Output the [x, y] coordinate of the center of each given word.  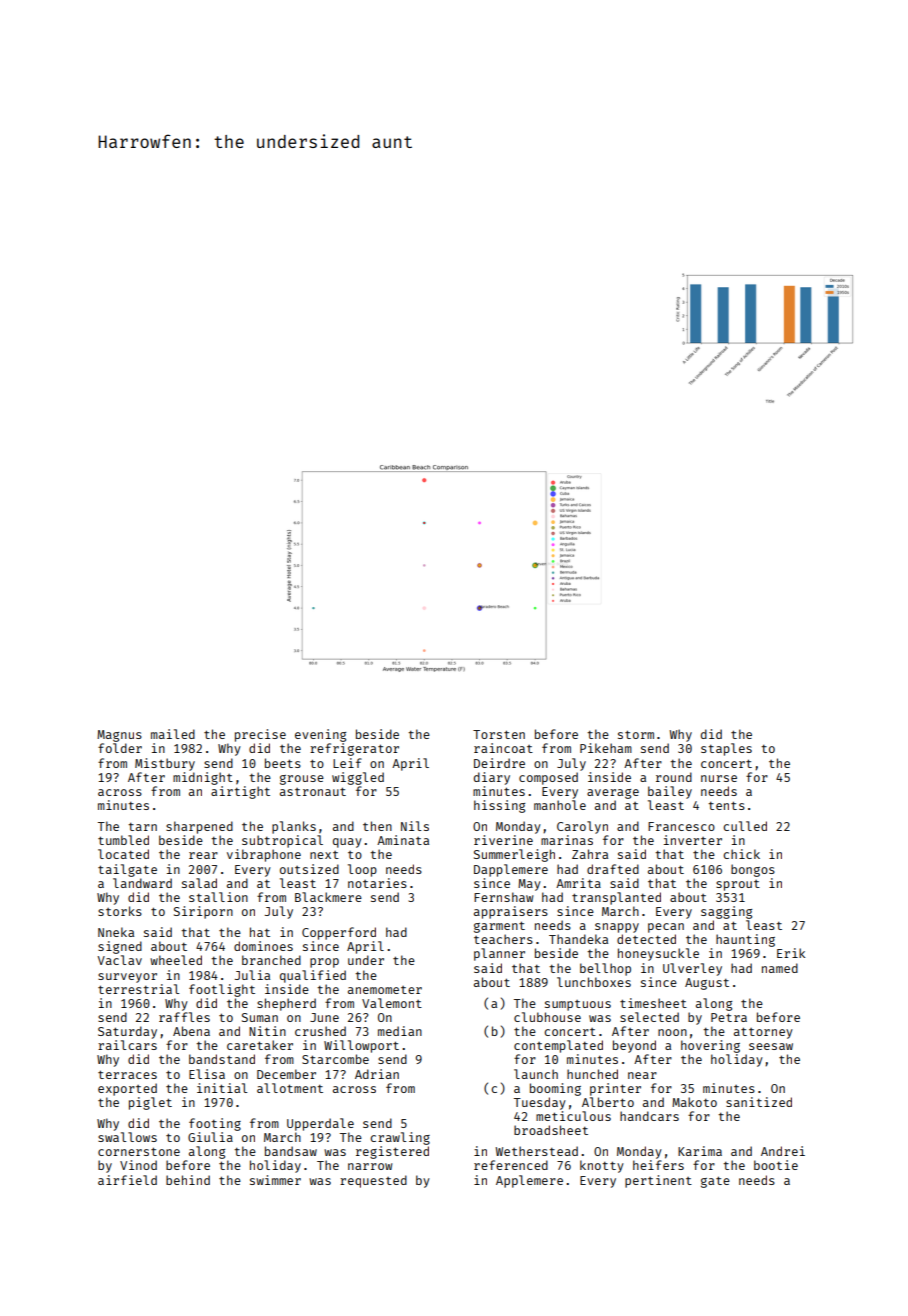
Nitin [267, 1031]
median [400, 1031]
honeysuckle [658, 954]
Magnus [119, 736]
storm [636, 734]
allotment [290, 1088]
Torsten [499, 734]
